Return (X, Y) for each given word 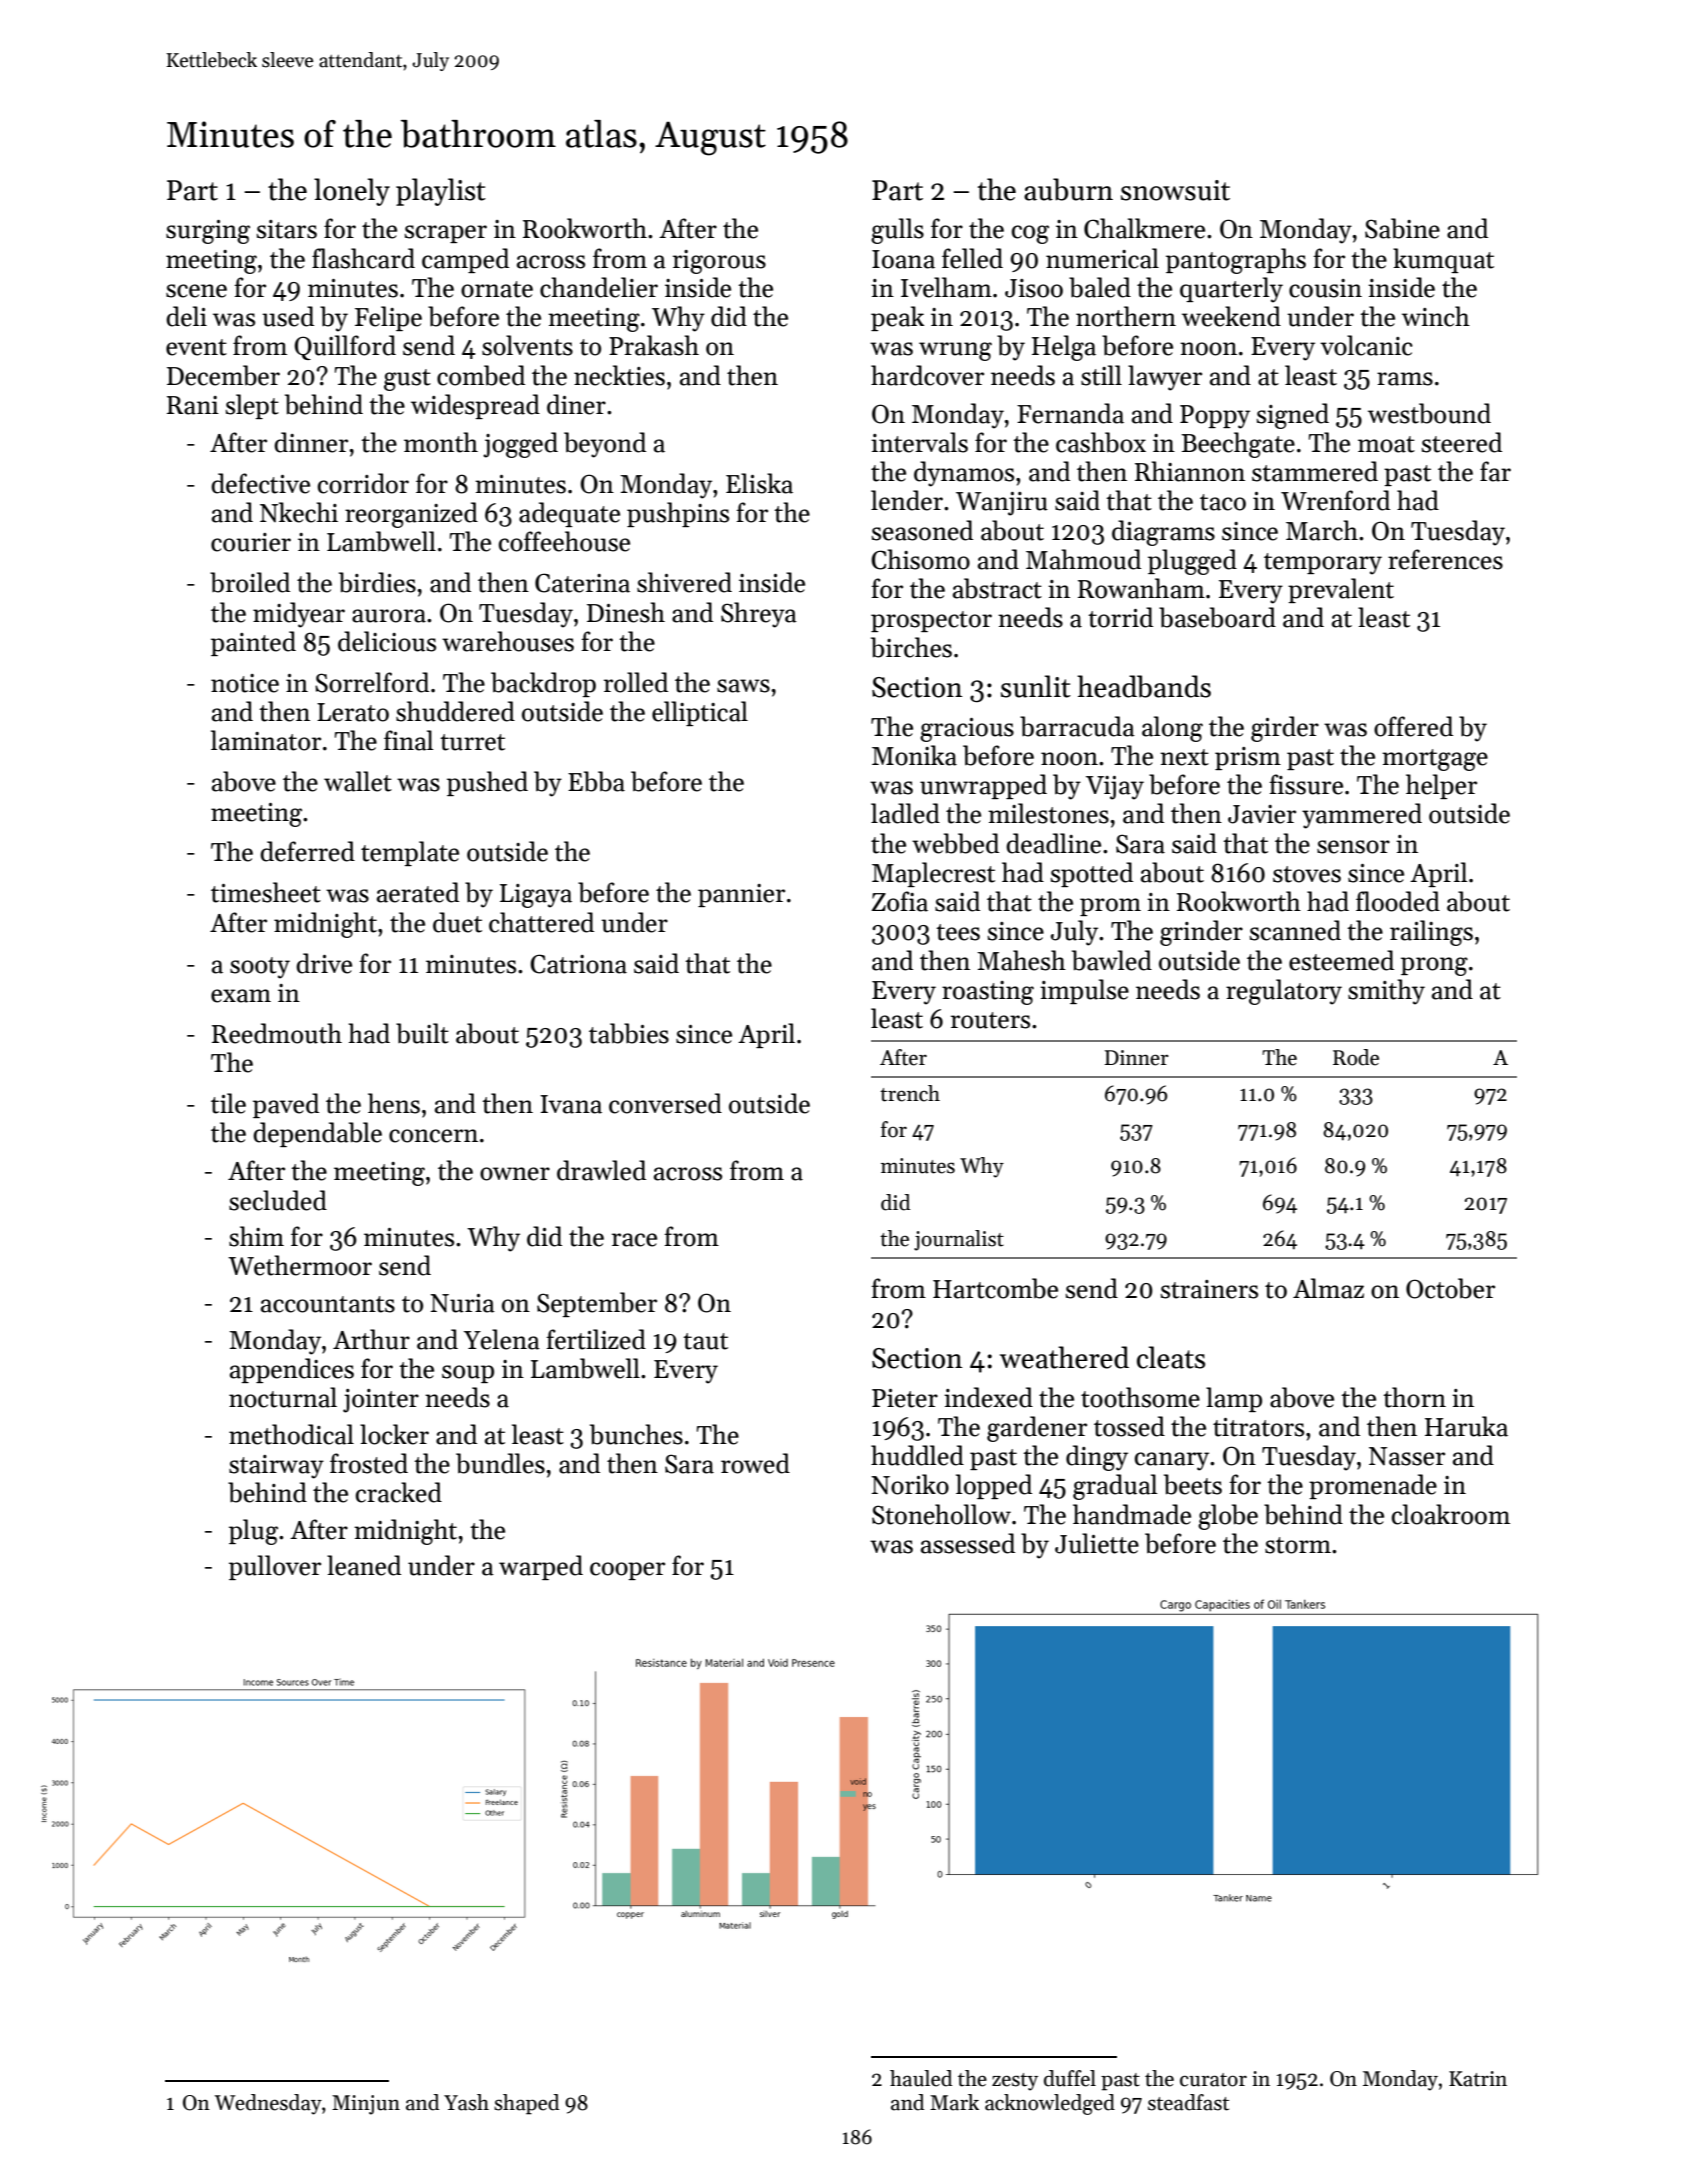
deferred (307, 851)
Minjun (366, 2105)
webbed (955, 843)
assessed (968, 1543)
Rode (1356, 1057)
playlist (441, 192)
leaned (364, 1565)
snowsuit (1175, 190)
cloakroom (1451, 1514)
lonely (352, 192)
